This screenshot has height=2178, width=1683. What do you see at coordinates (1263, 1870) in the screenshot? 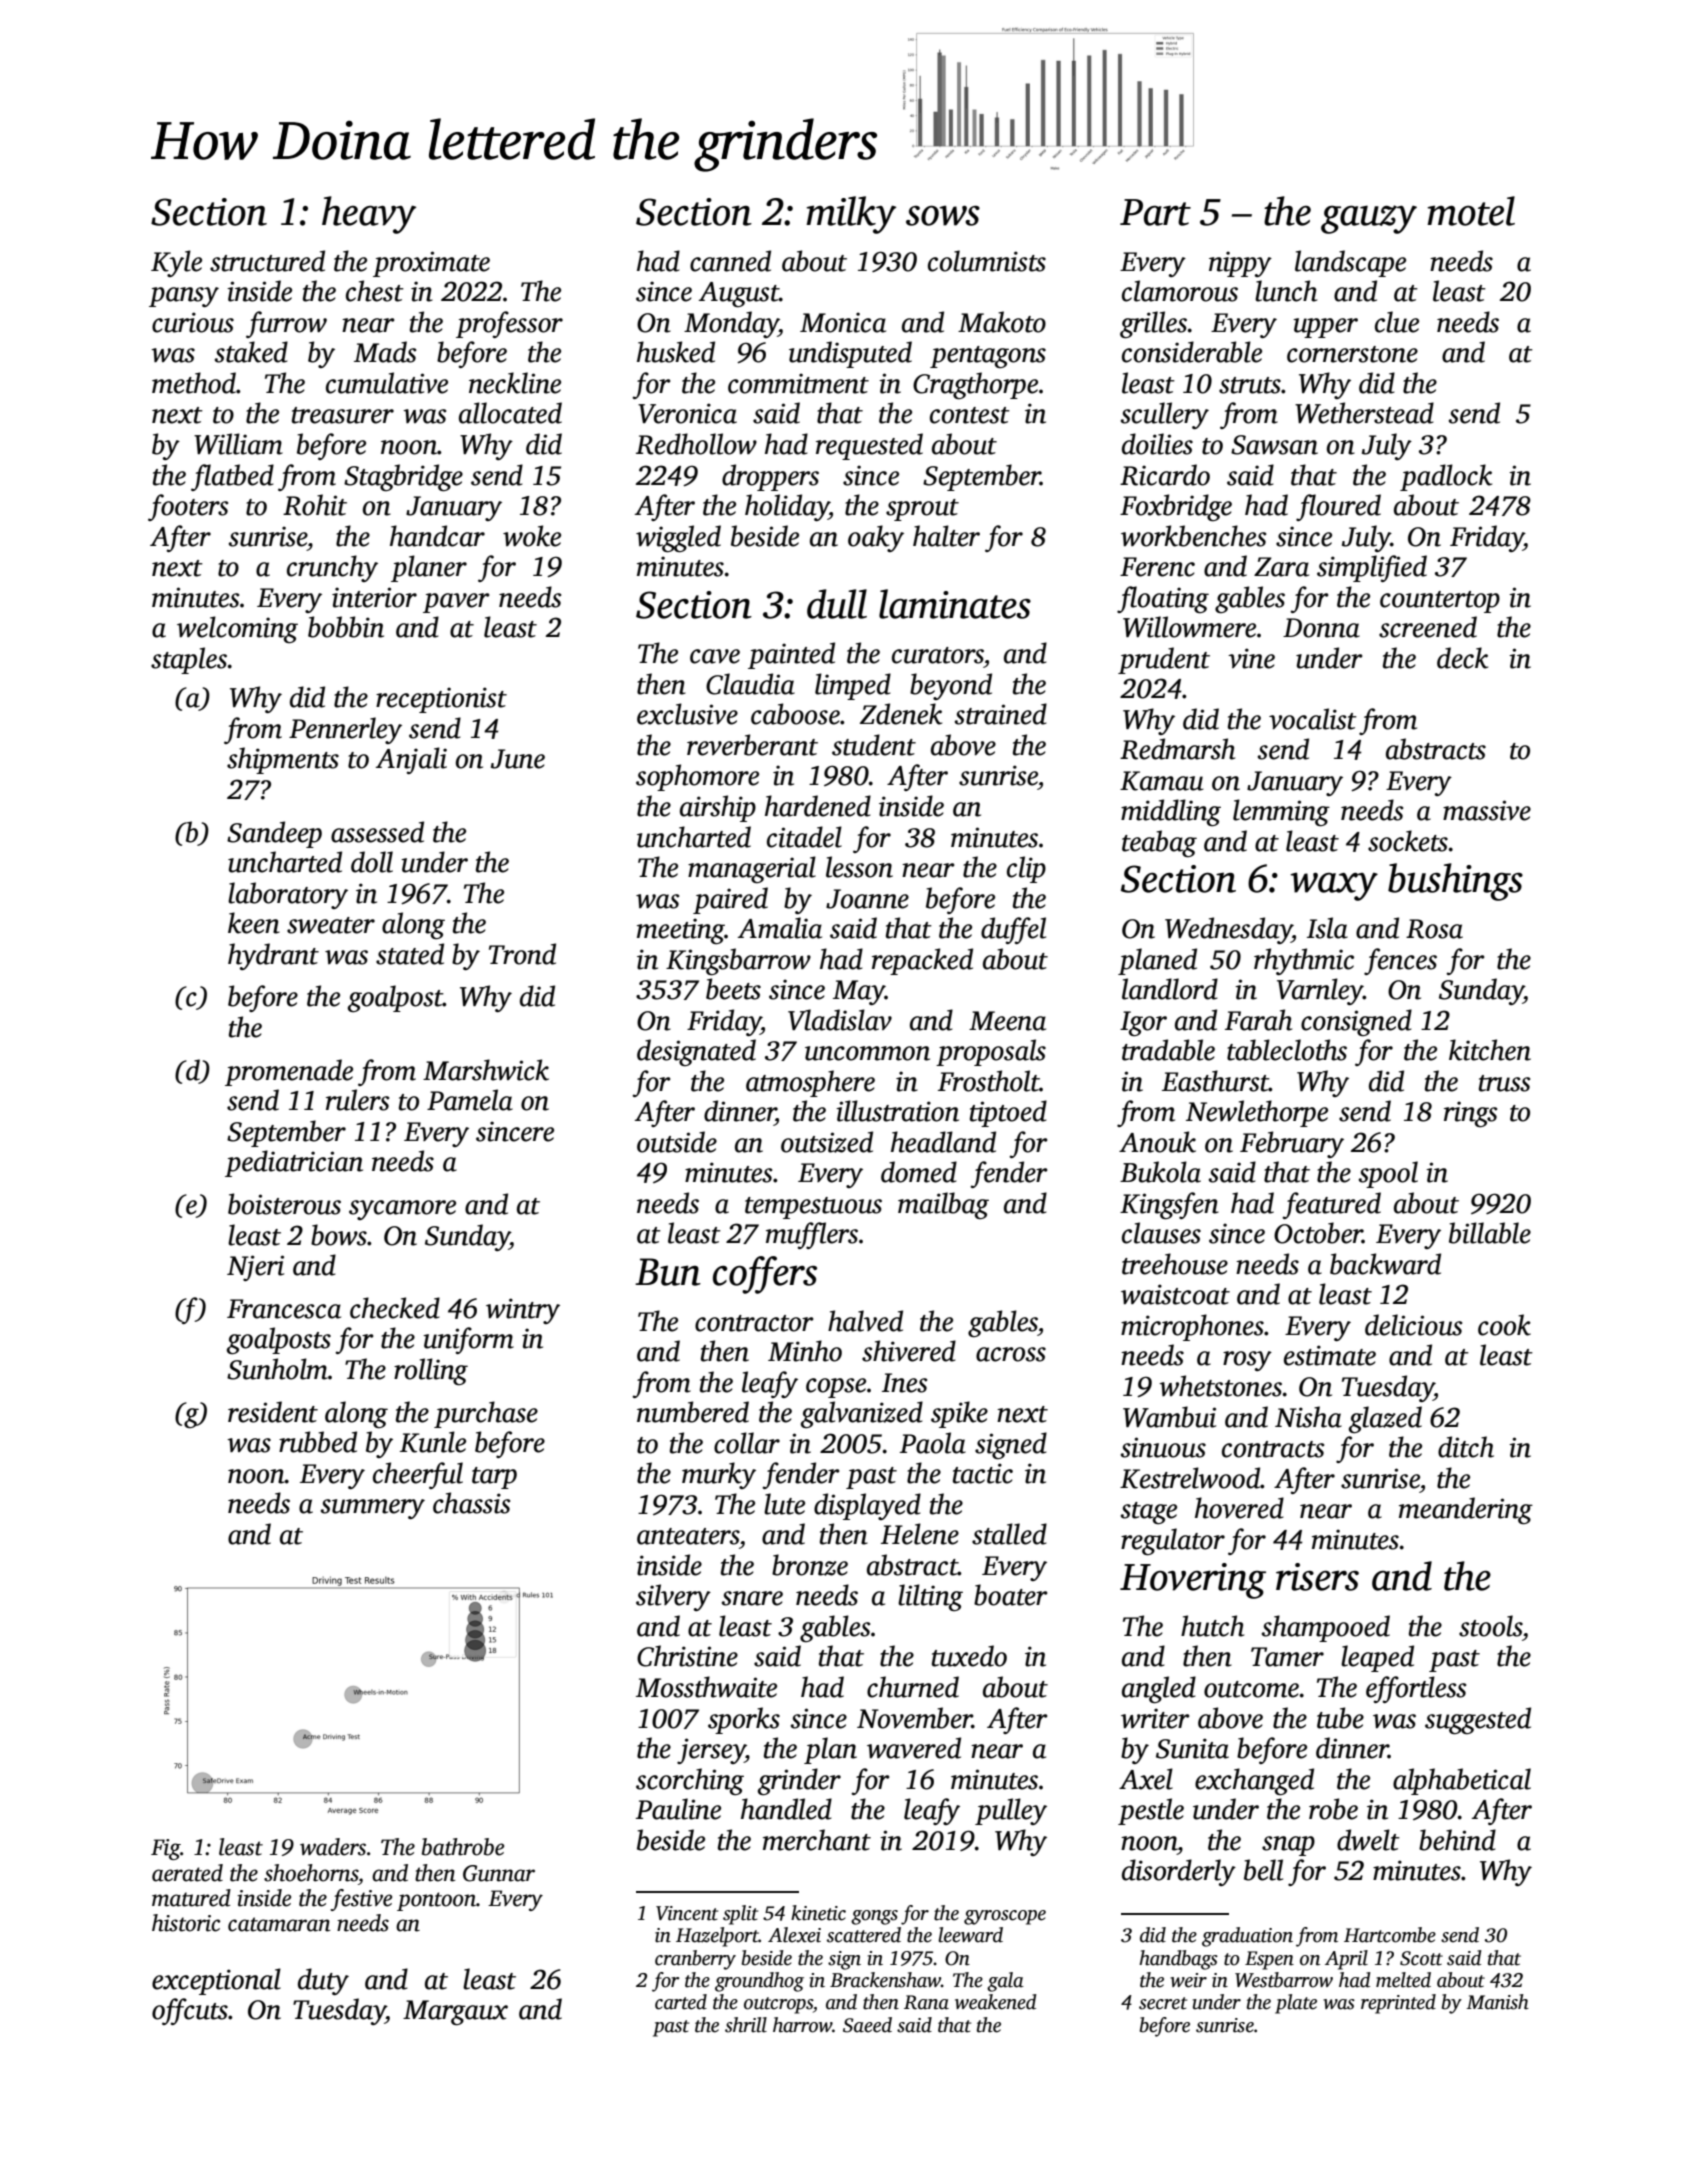
I see `bell` at bounding box center [1263, 1870].
